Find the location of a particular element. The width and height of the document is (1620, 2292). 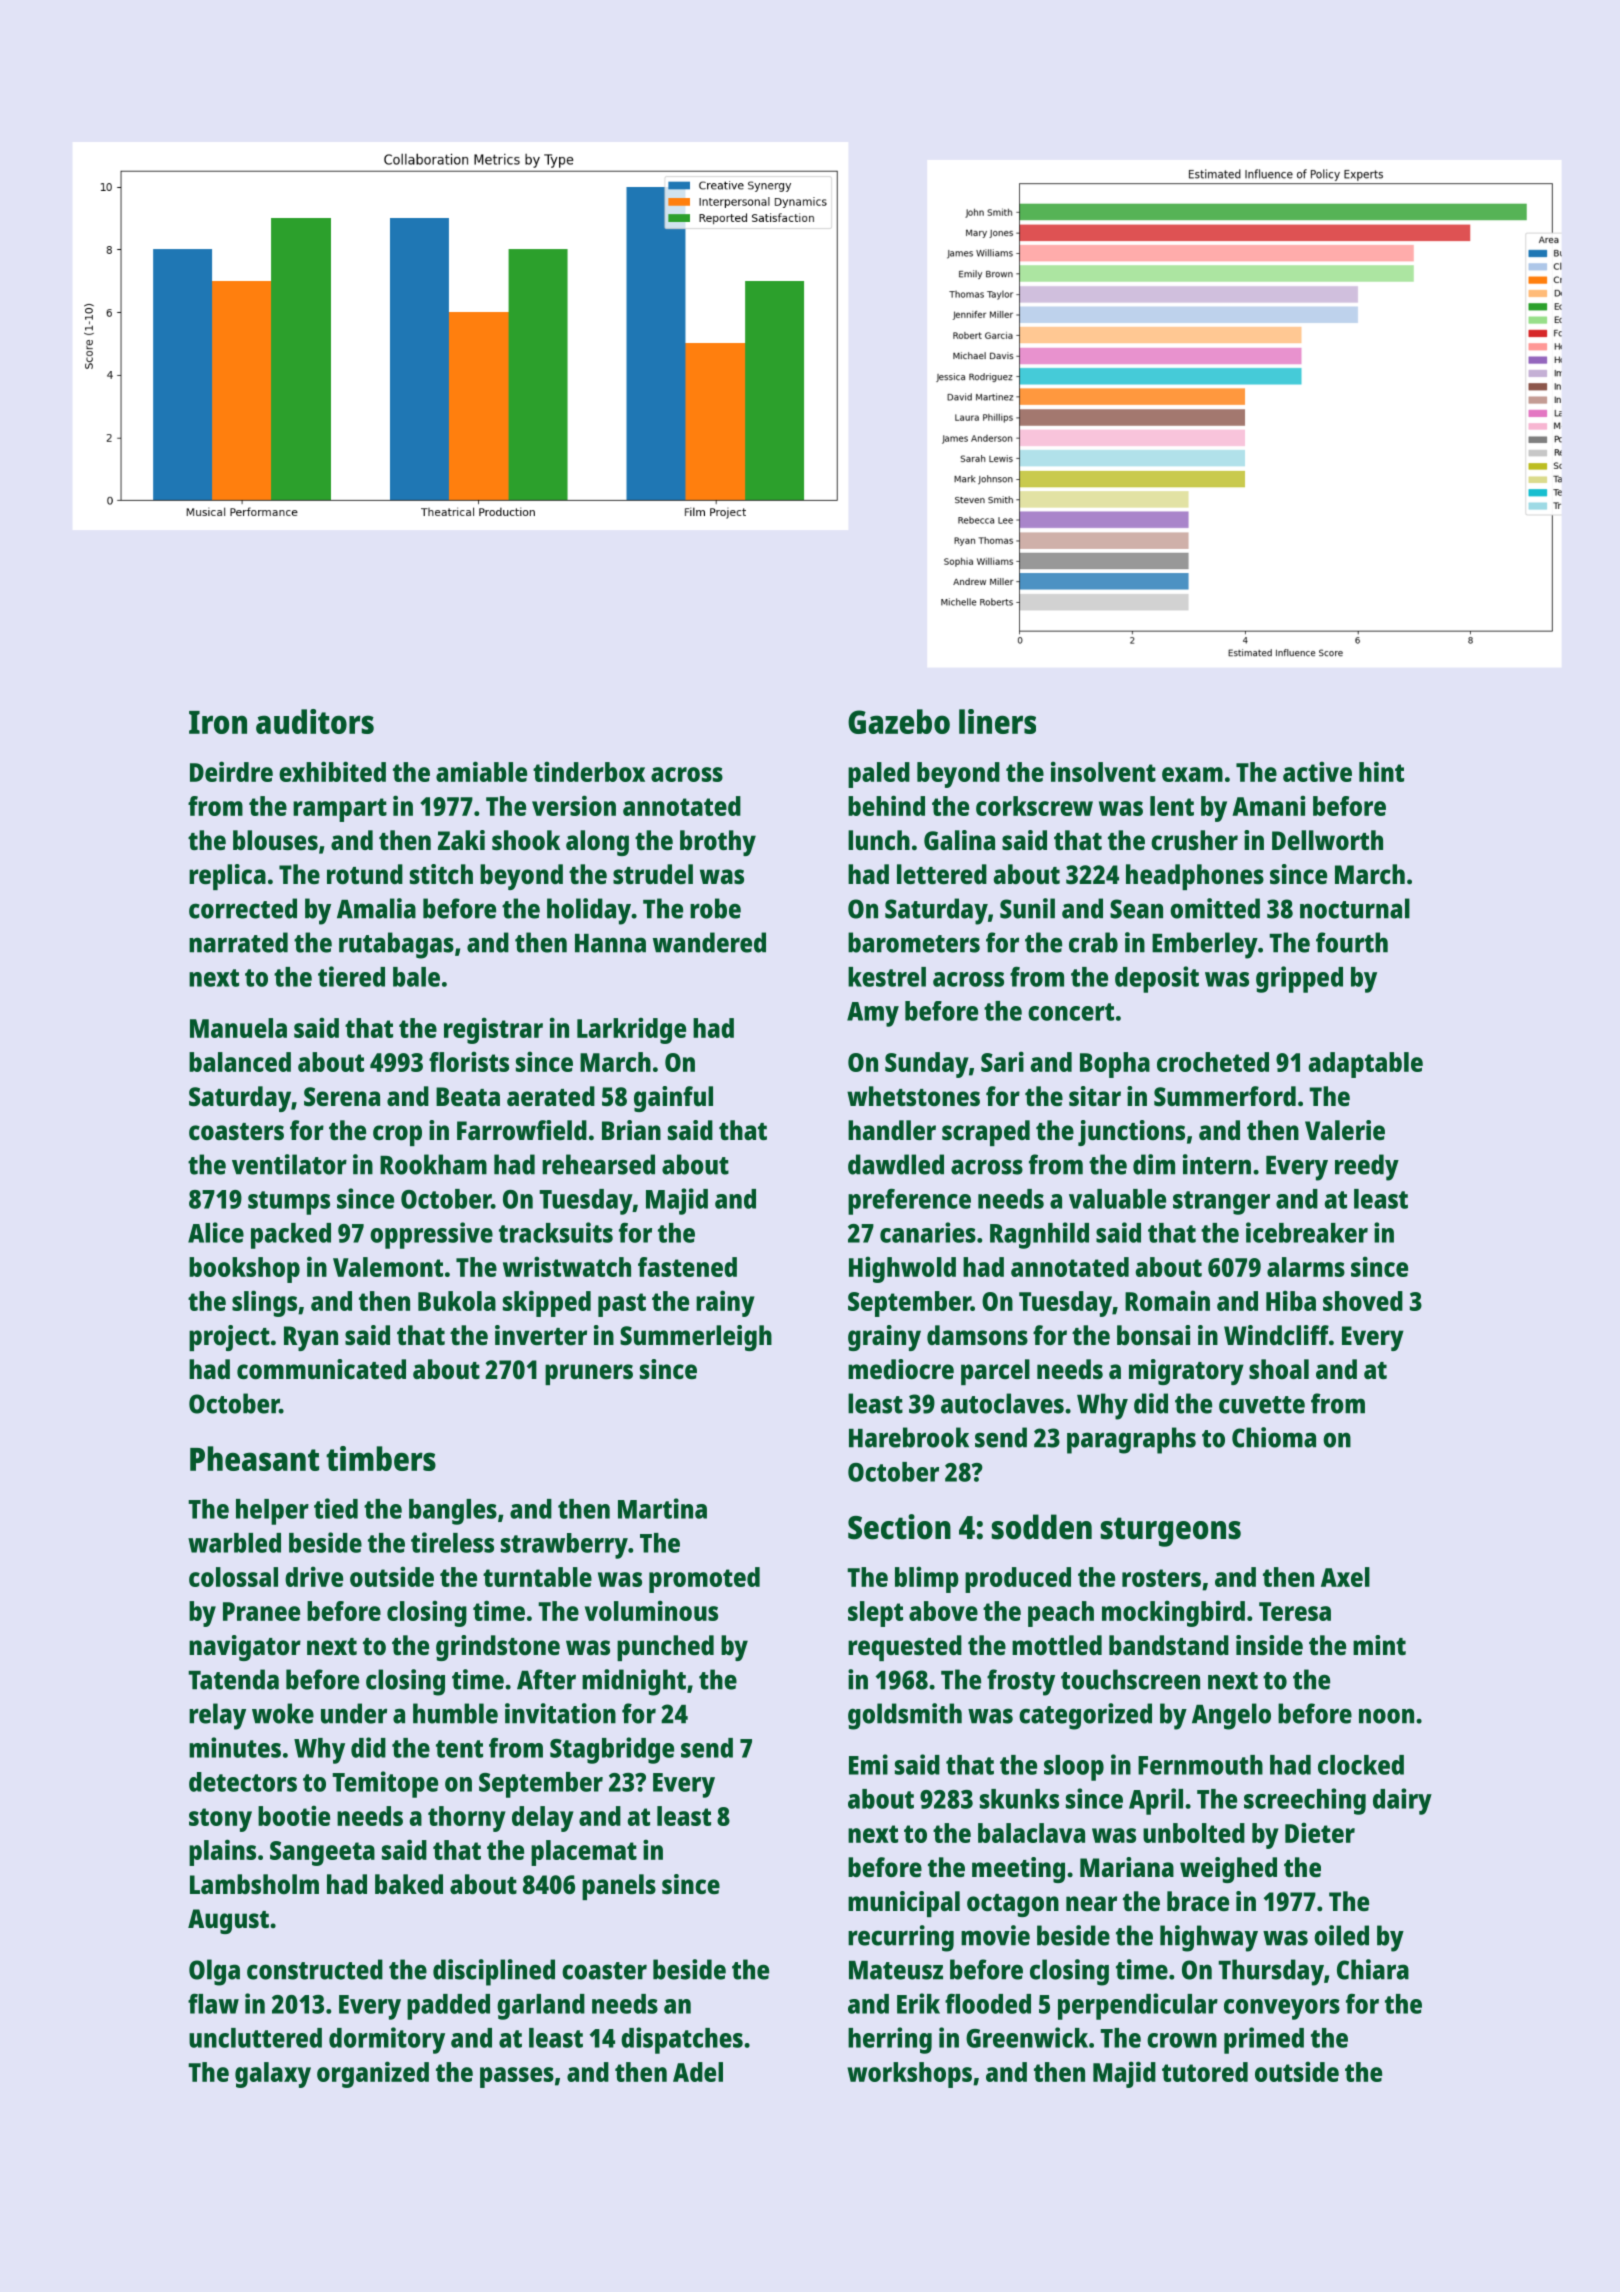

stitch is located at coordinates (441, 874).
